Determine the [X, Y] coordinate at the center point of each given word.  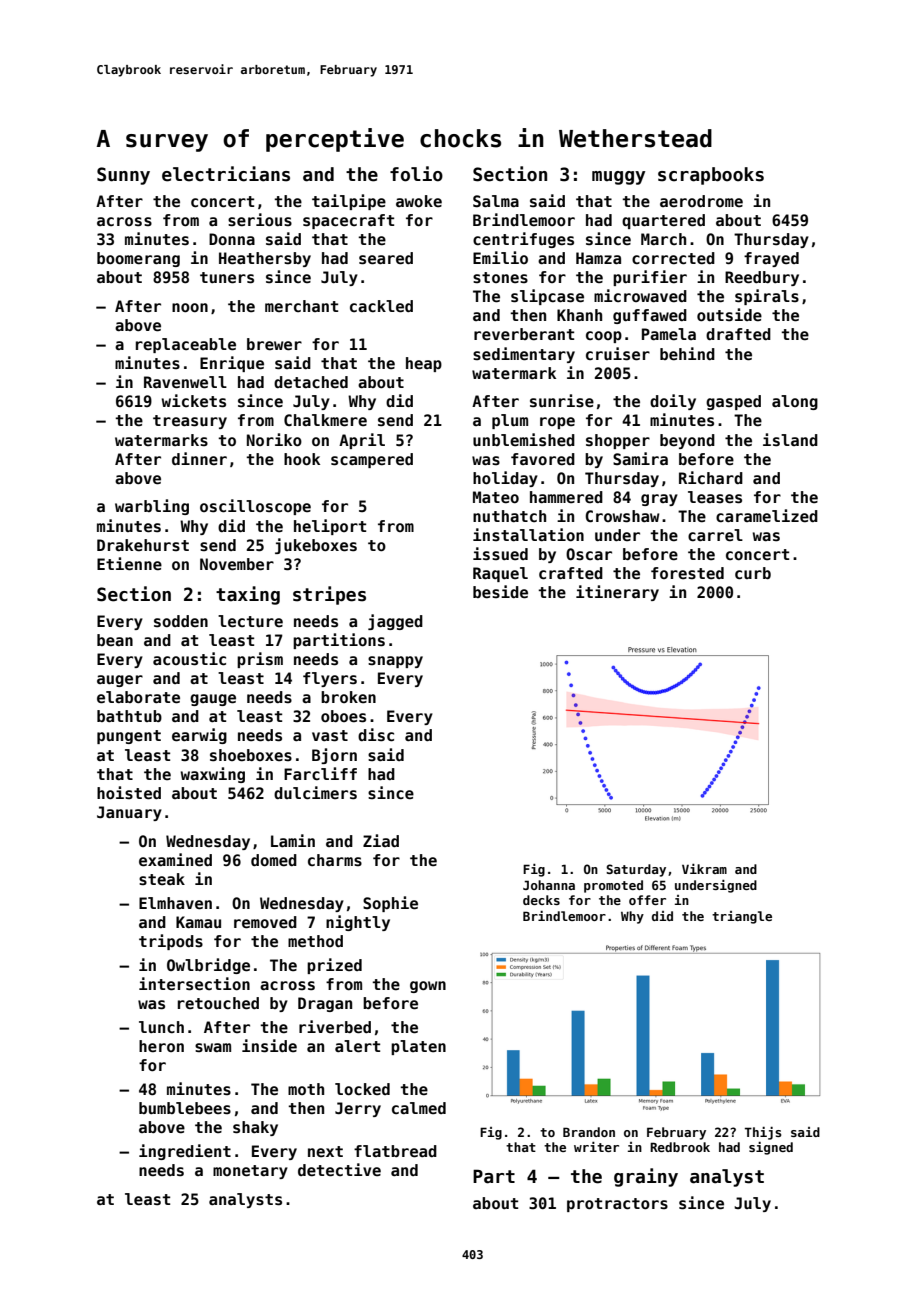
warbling [152, 507]
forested [687, 573]
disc [376, 735]
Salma [496, 201]
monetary [250, 1172]
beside [500, 592]
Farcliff [320, 773]
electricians [226, 174]
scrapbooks [711, 176]
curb [753, 573]
